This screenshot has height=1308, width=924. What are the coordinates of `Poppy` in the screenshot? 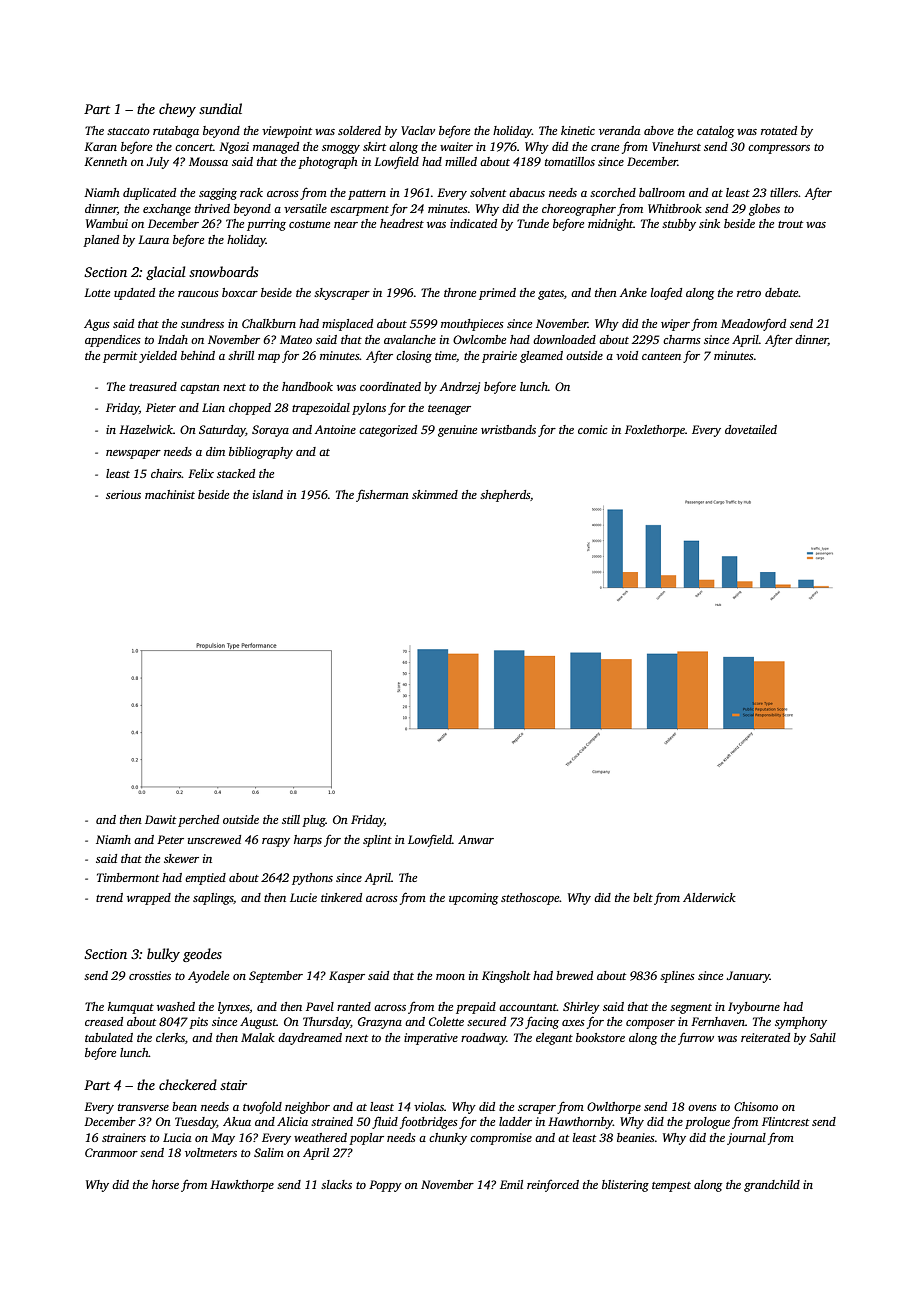 It's located at (385, 1186).
